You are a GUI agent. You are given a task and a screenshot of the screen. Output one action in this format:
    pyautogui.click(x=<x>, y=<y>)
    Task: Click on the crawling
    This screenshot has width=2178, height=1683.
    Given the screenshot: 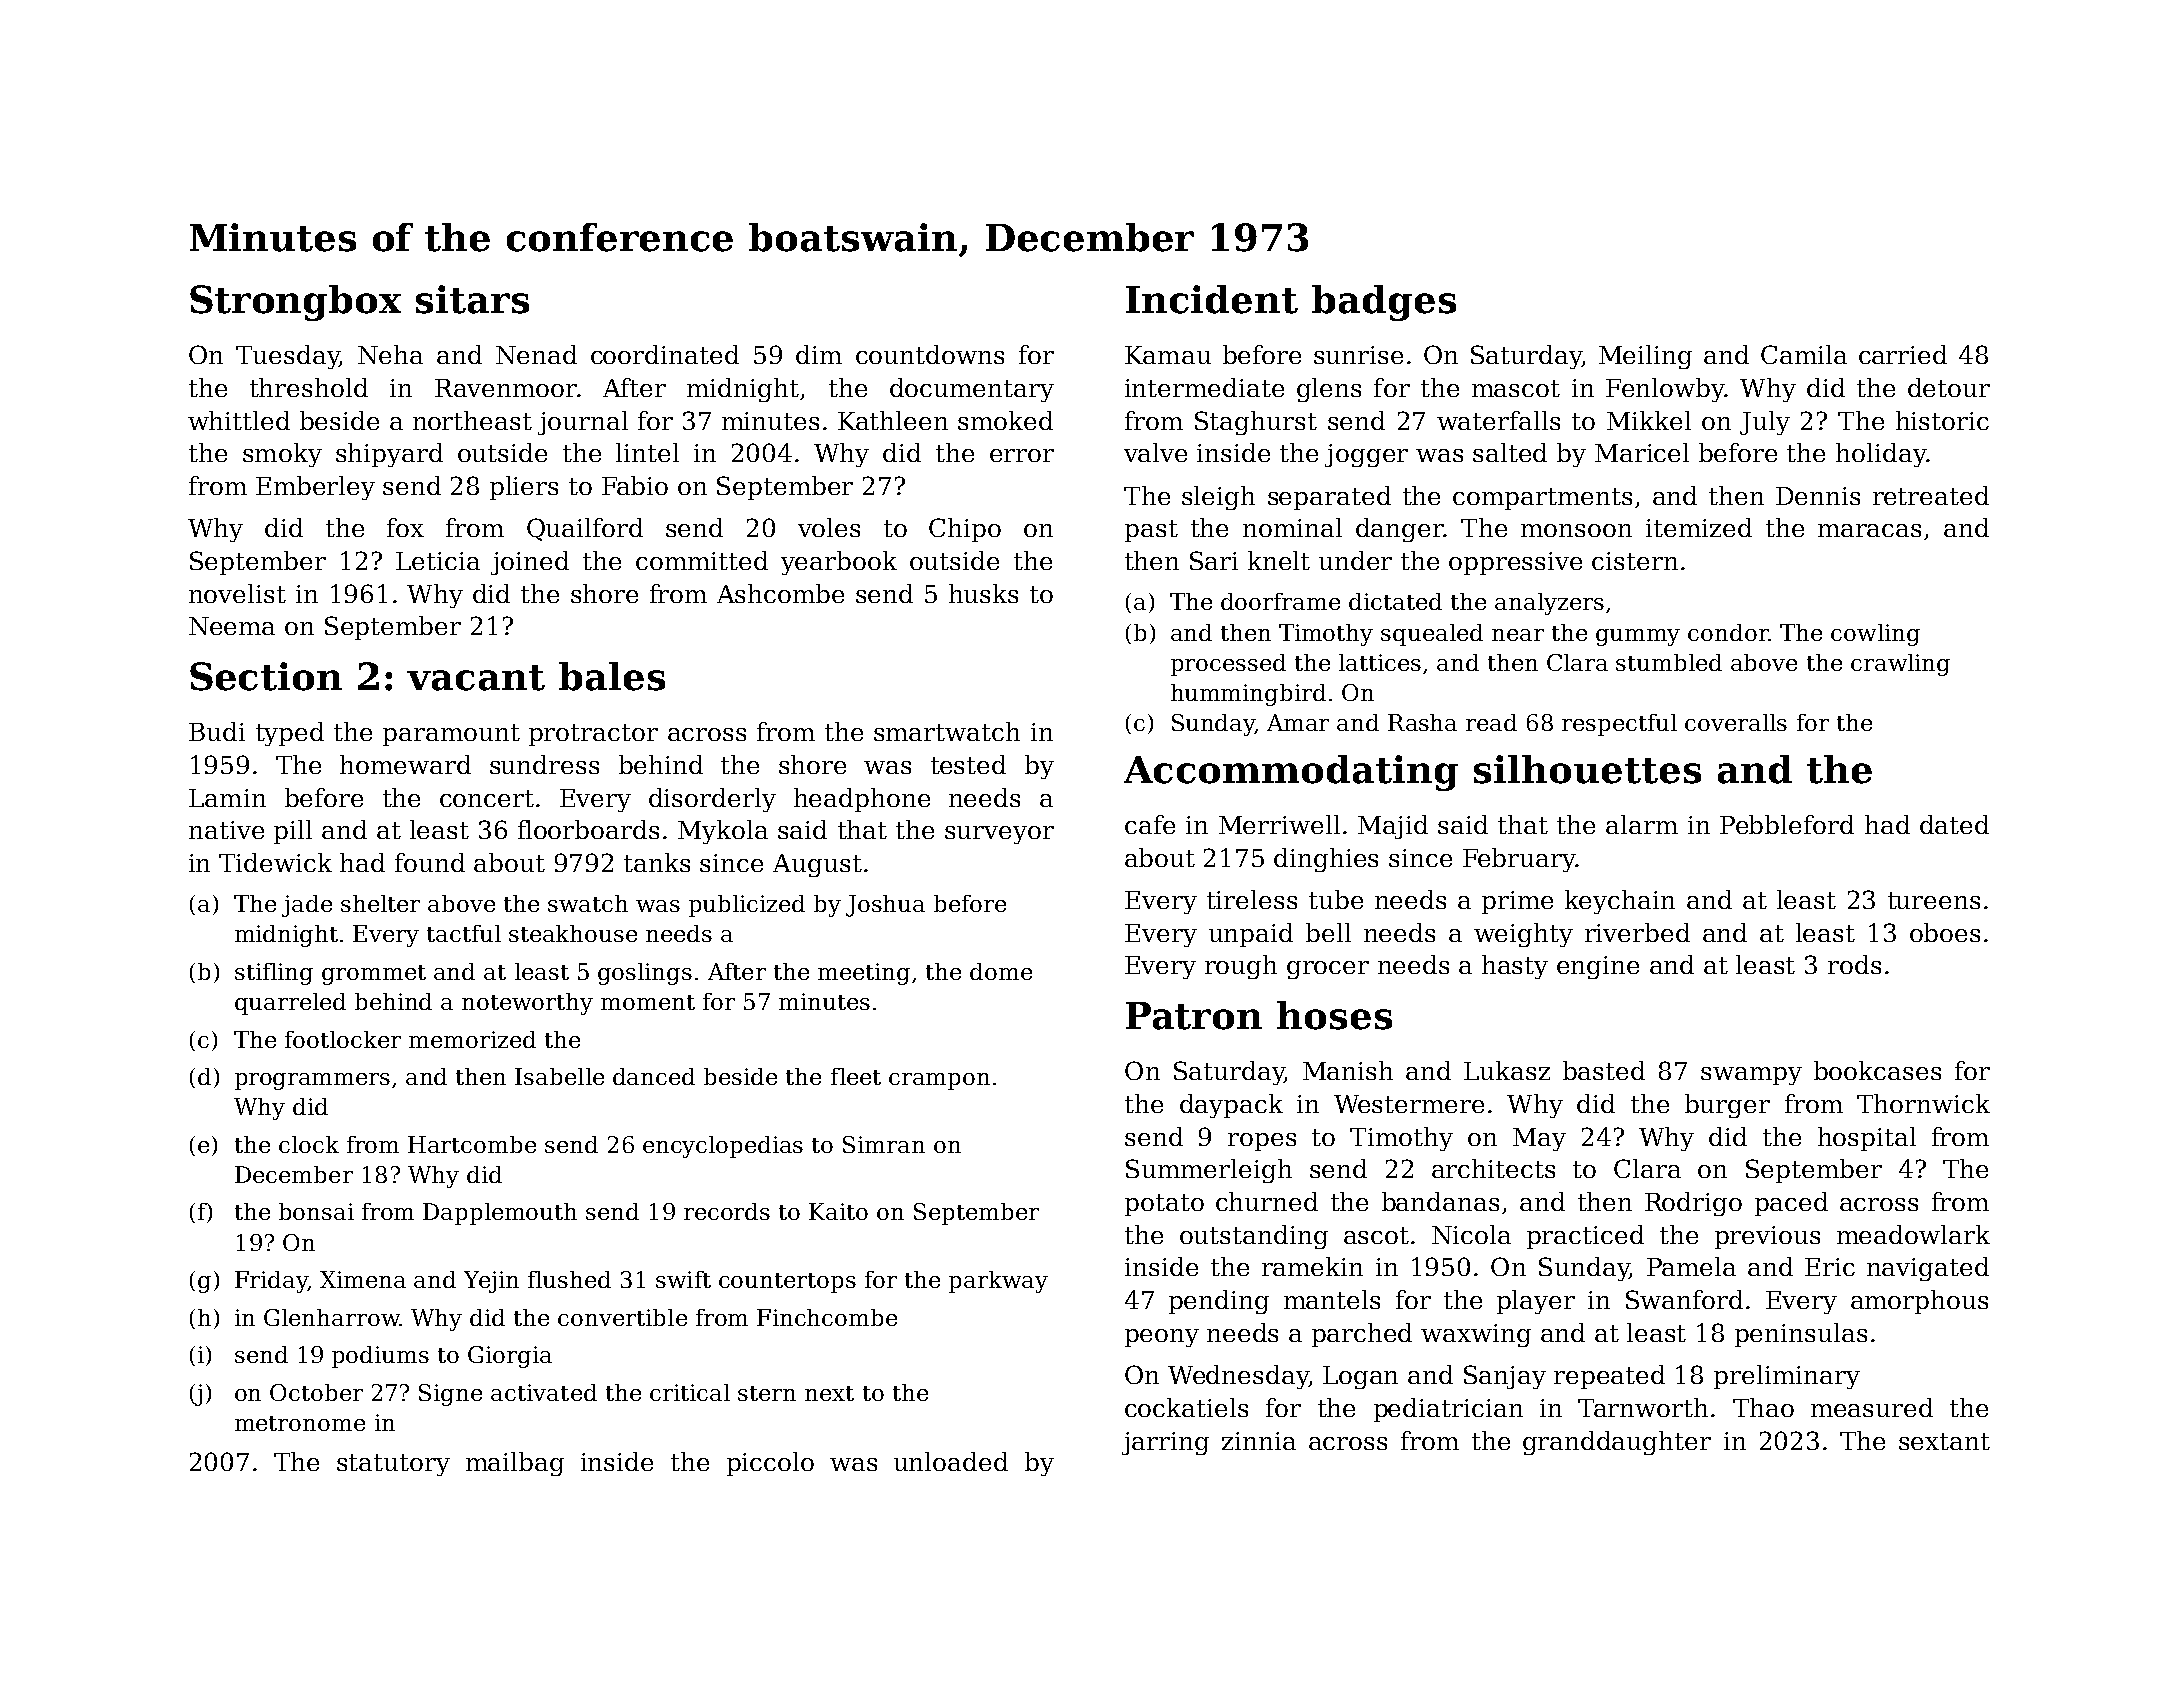 What is the action you would take?
    pyautogui.click(x=1900, y=665)
